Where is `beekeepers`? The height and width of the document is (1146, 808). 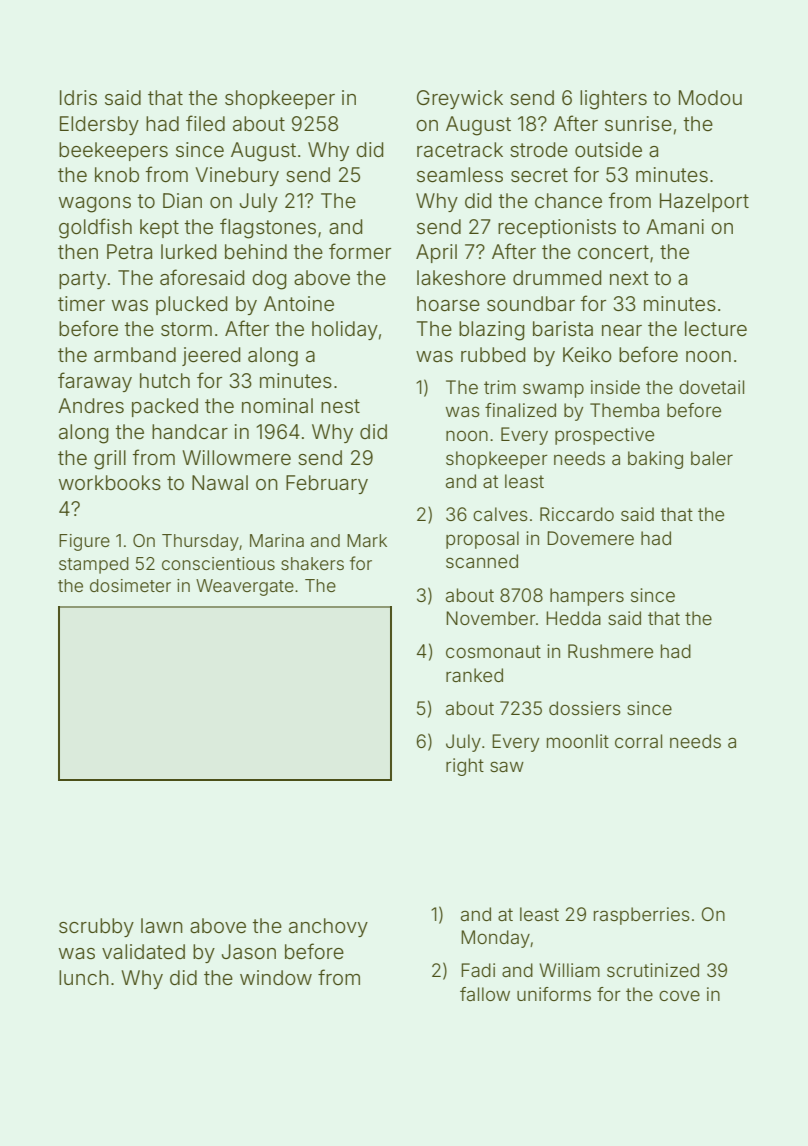 beekeepers is located at coordinates (113, 151).
